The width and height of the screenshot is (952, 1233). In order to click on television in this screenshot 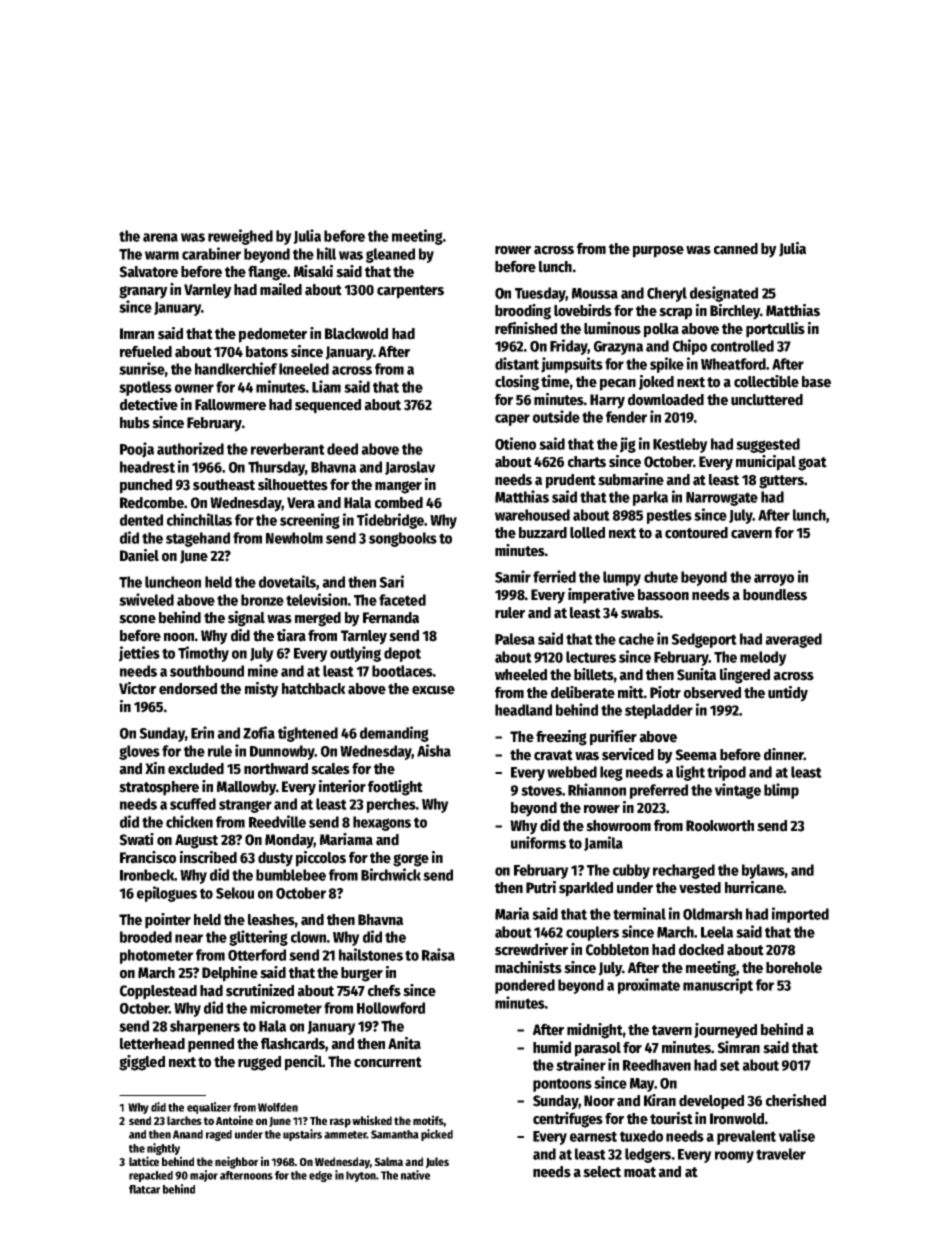, I will do `click(316, 599)`.
